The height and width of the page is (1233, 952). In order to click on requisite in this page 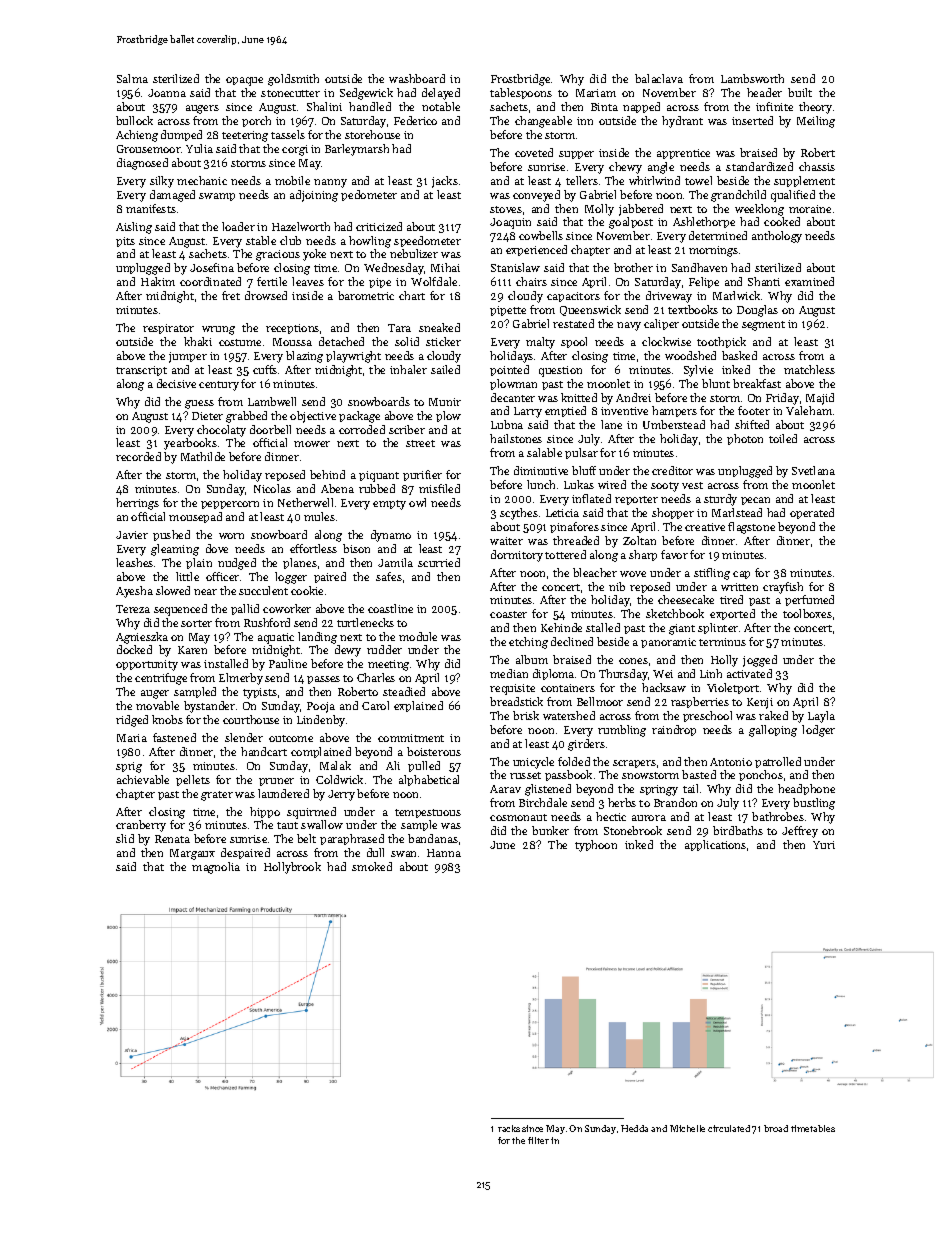, I will do `click(512, 689)`.
